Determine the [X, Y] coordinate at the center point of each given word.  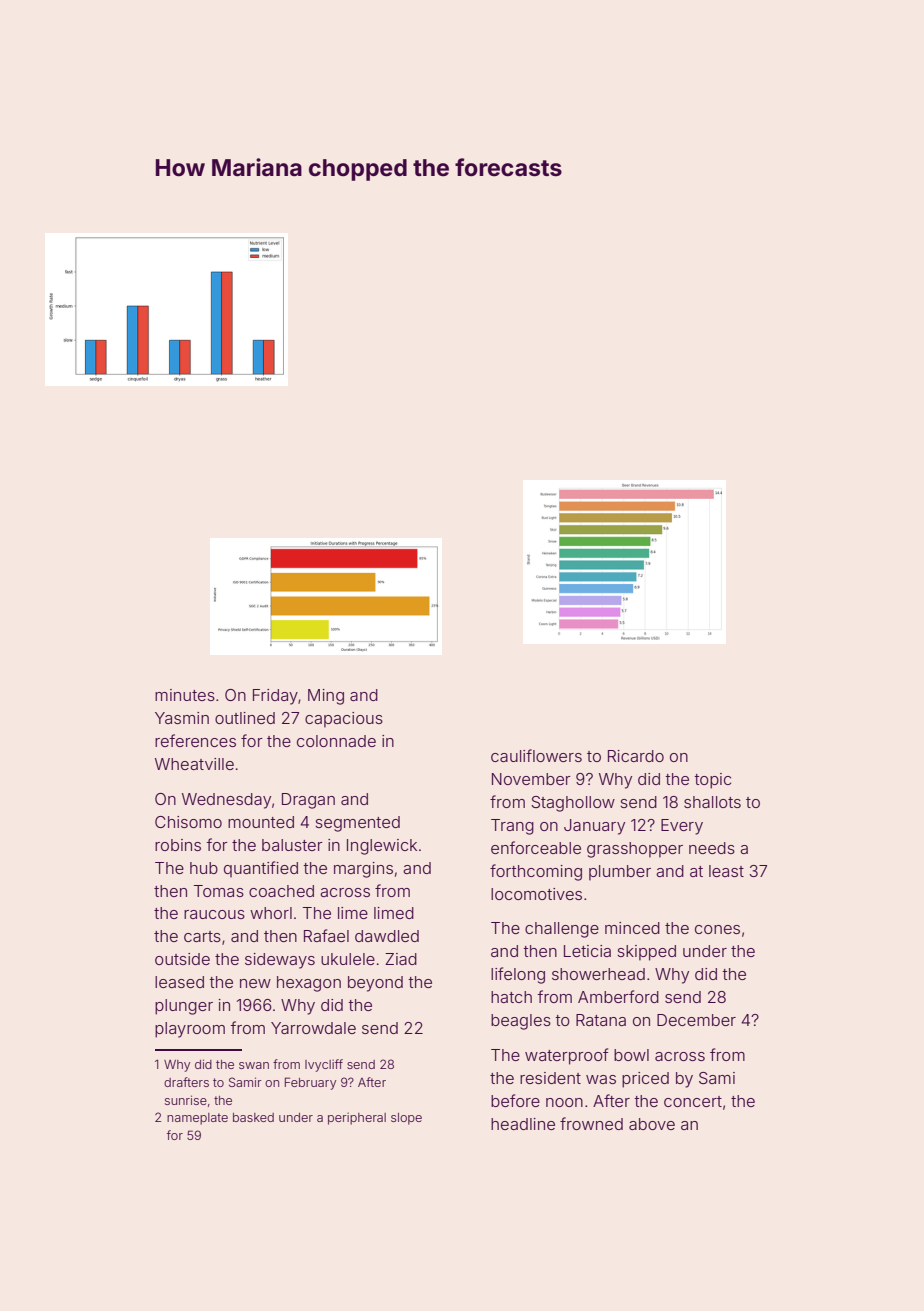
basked [253, 1117]
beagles [521, 1022]
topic [712, 781]
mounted [261, 822]
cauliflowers [536, 755]
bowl [631, 1055]
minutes [185, 695]
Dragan [308, 801]
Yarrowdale [313, 1028]
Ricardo [636, 756]
